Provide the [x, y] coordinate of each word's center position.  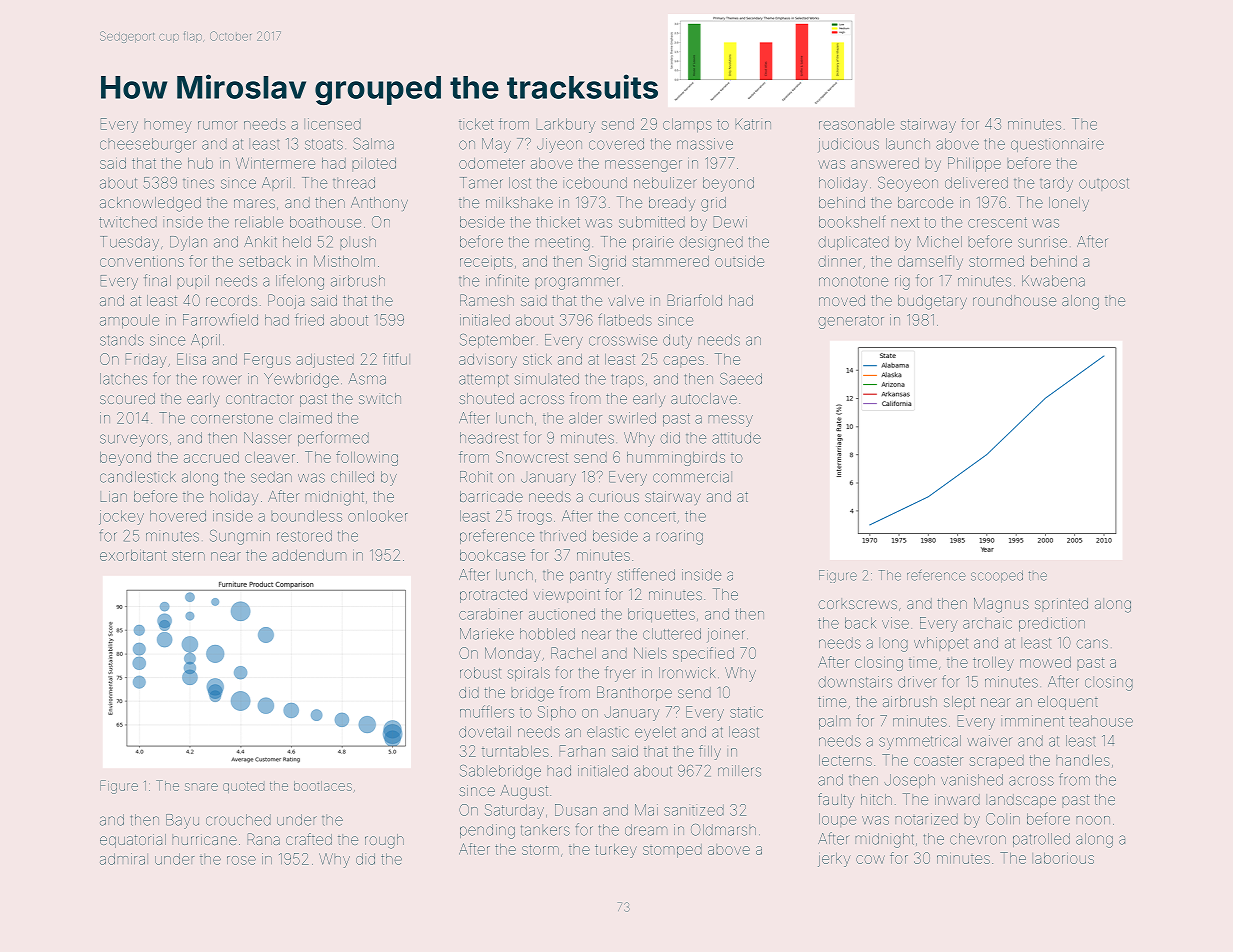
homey [168, 126]
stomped [672, 851]
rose [241, 860]
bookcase [492, 555]
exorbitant [133, 555]
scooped [997, 576]
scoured [127, 398]
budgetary [932, 302]
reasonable [856, 124]
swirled [632, 418]
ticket [476, 124]
